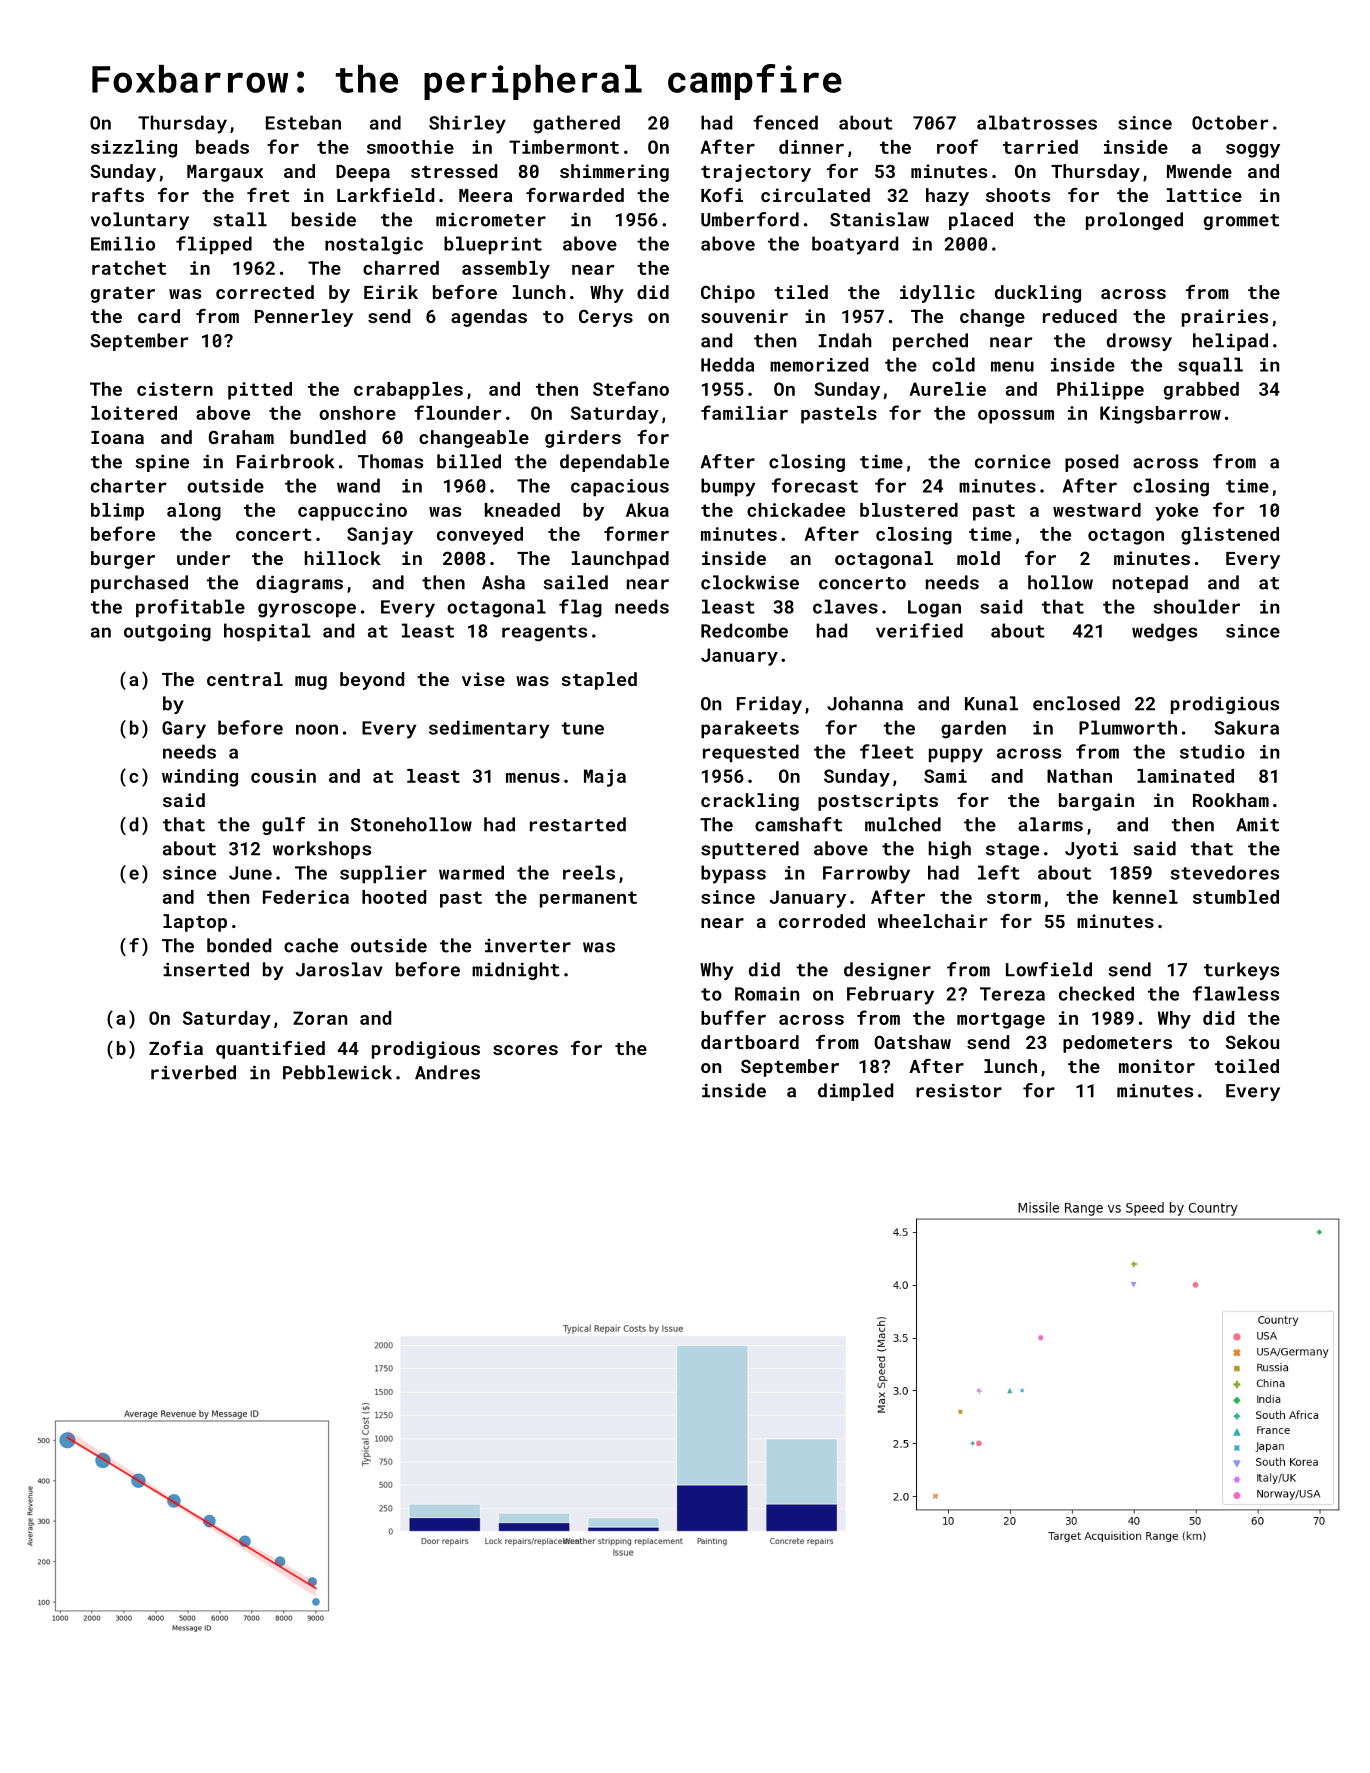  I want to click on burger, so click(123, 560).
